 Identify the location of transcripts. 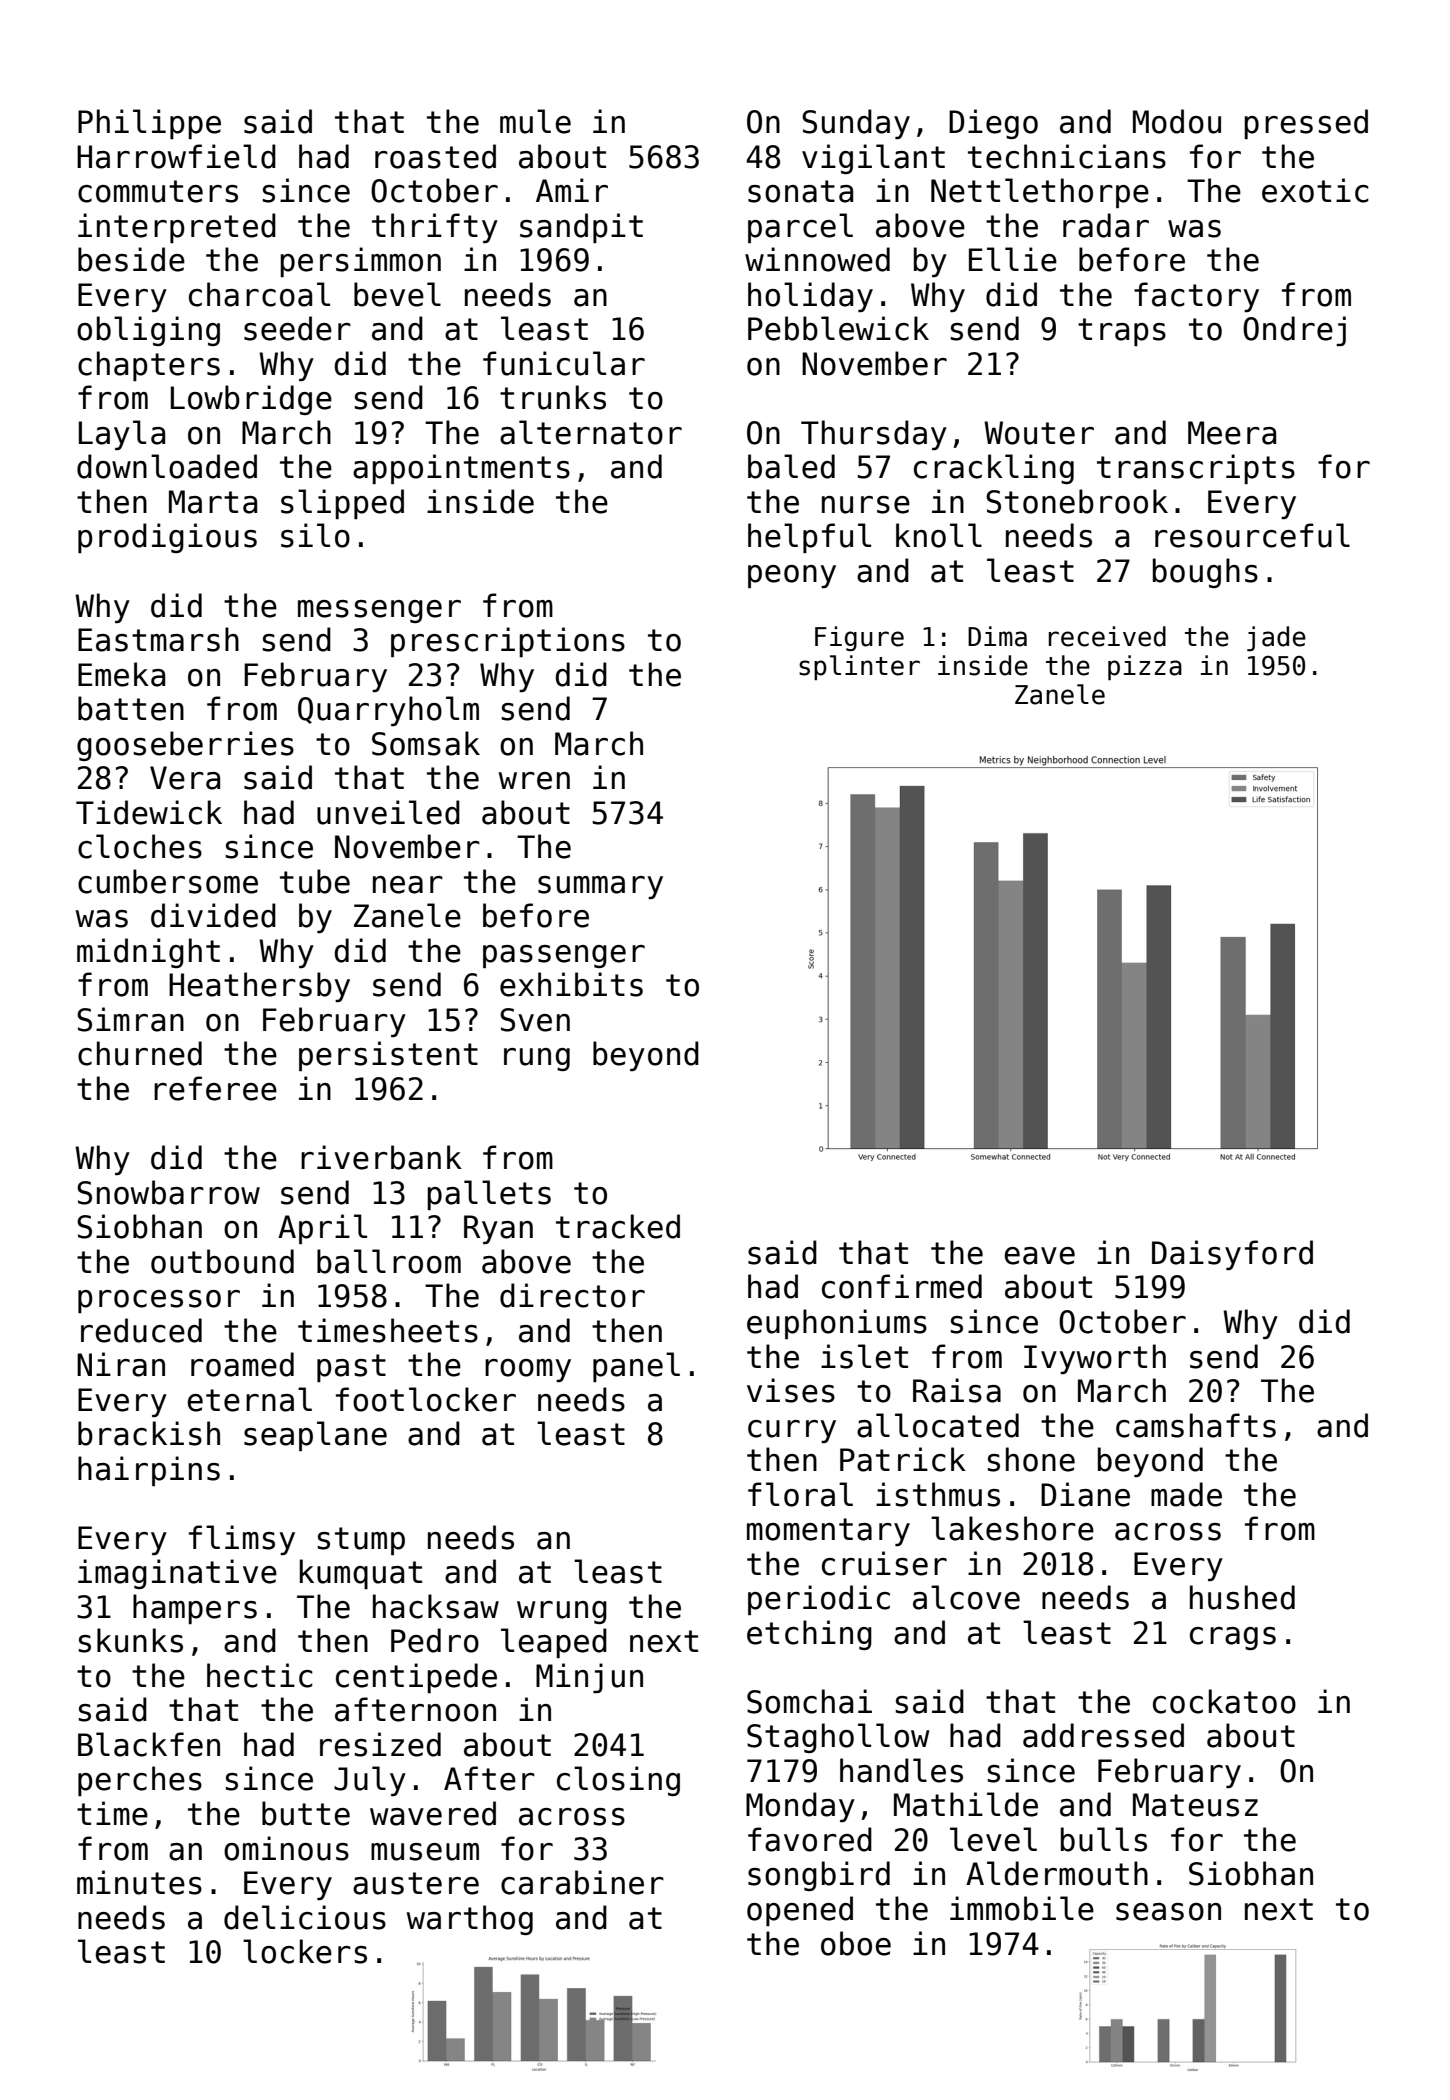
(1196, 469).
